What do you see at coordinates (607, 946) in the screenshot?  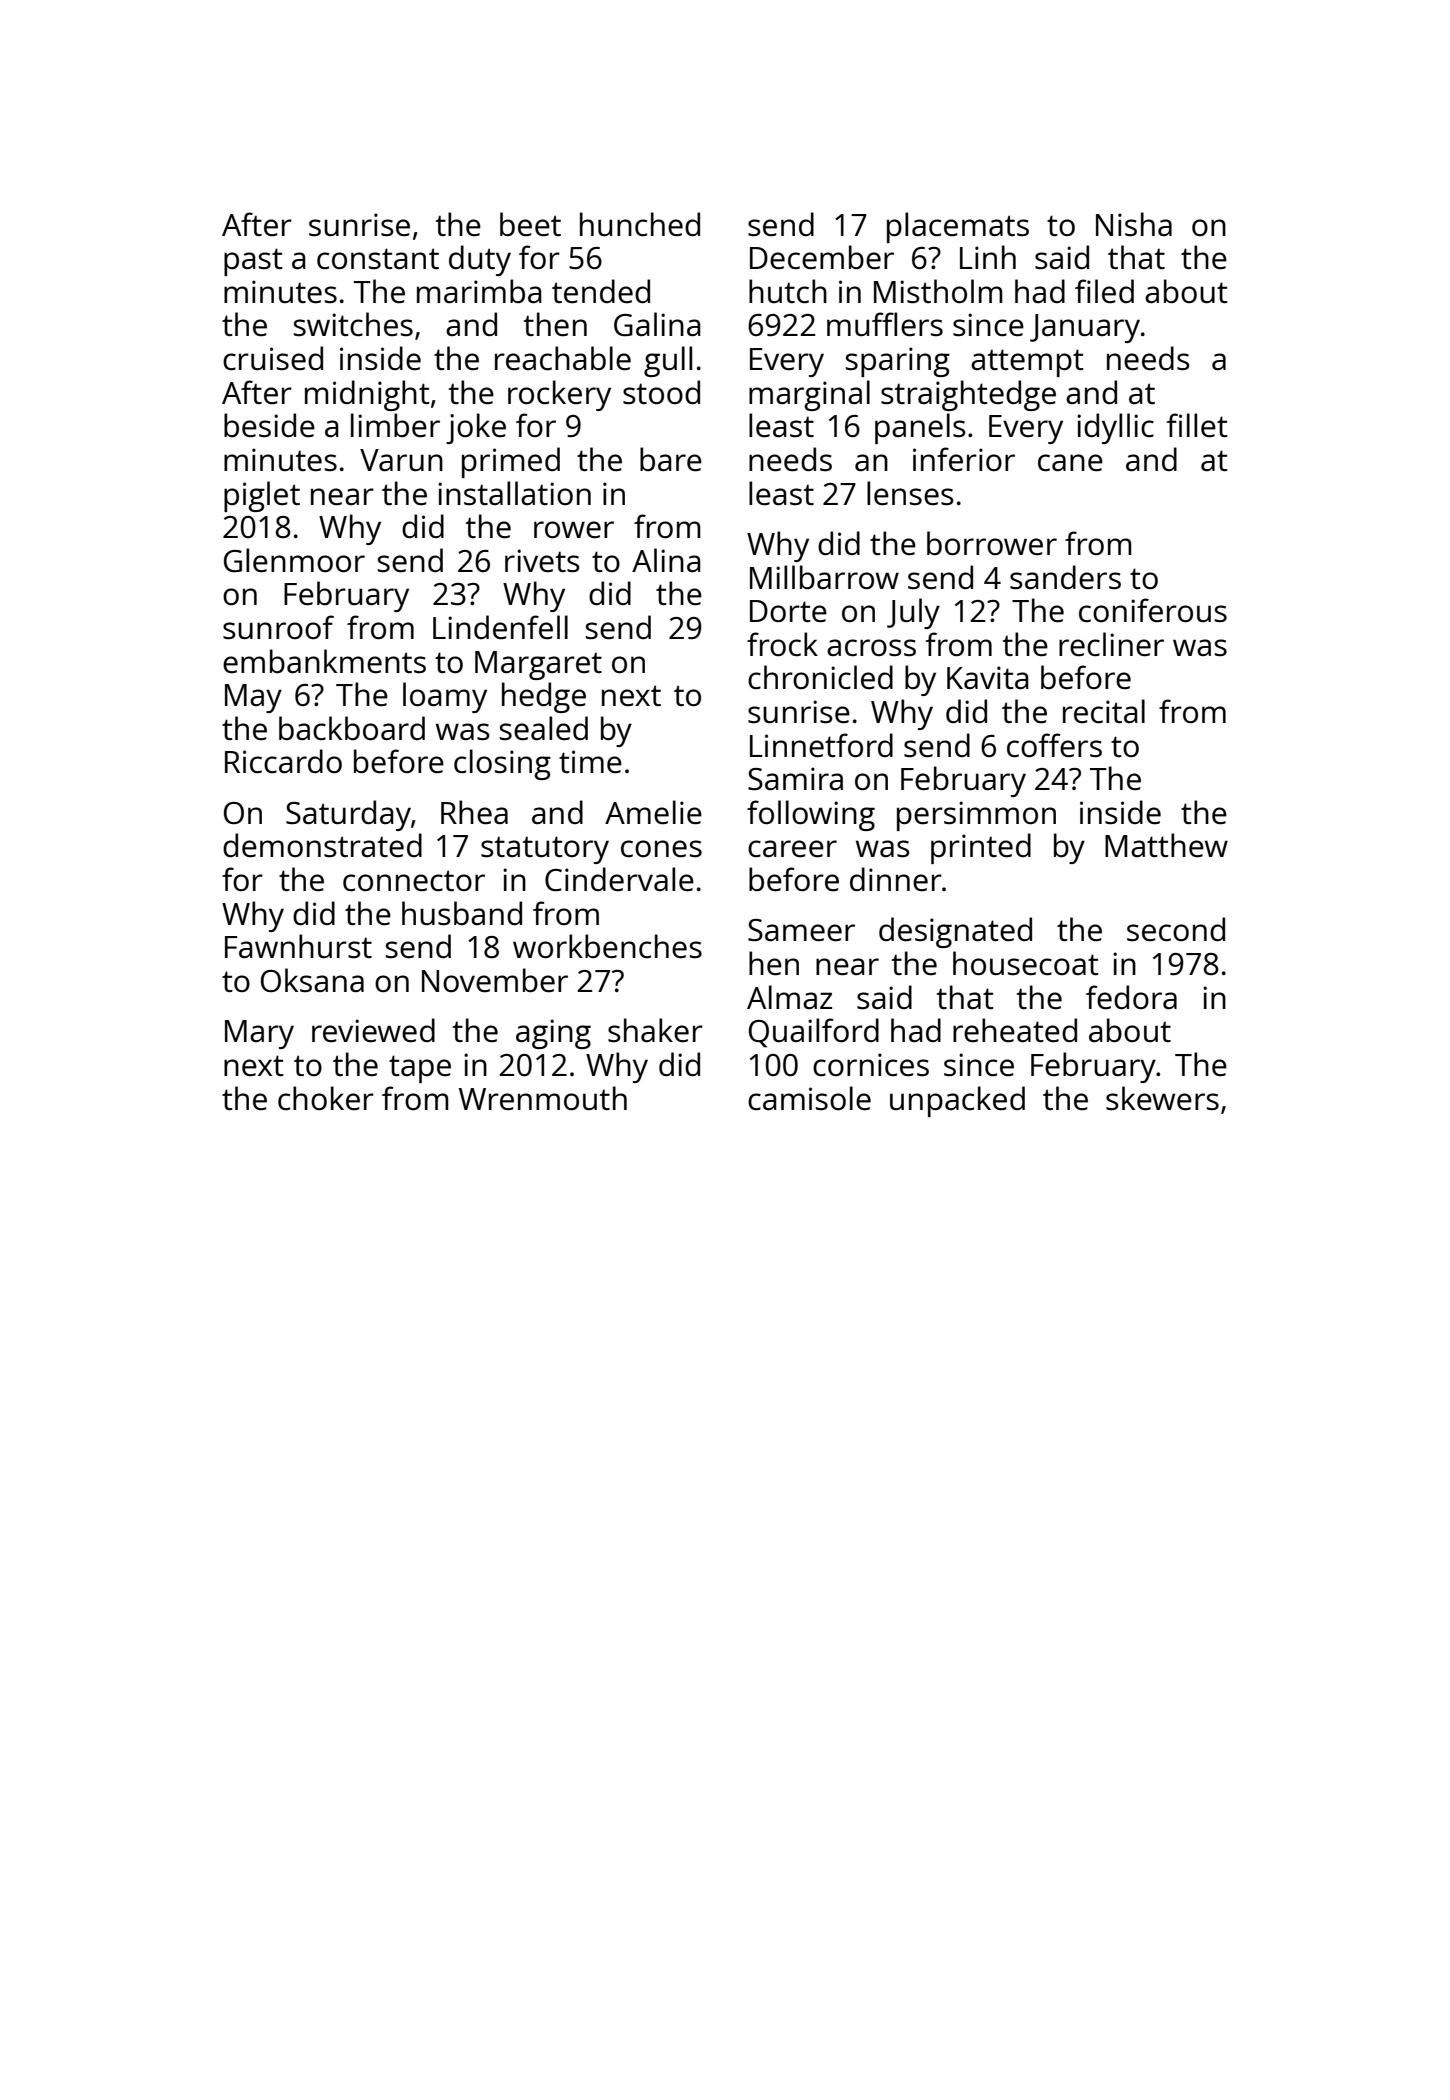 I see `workbenches` at bounding box center [607, 946].
